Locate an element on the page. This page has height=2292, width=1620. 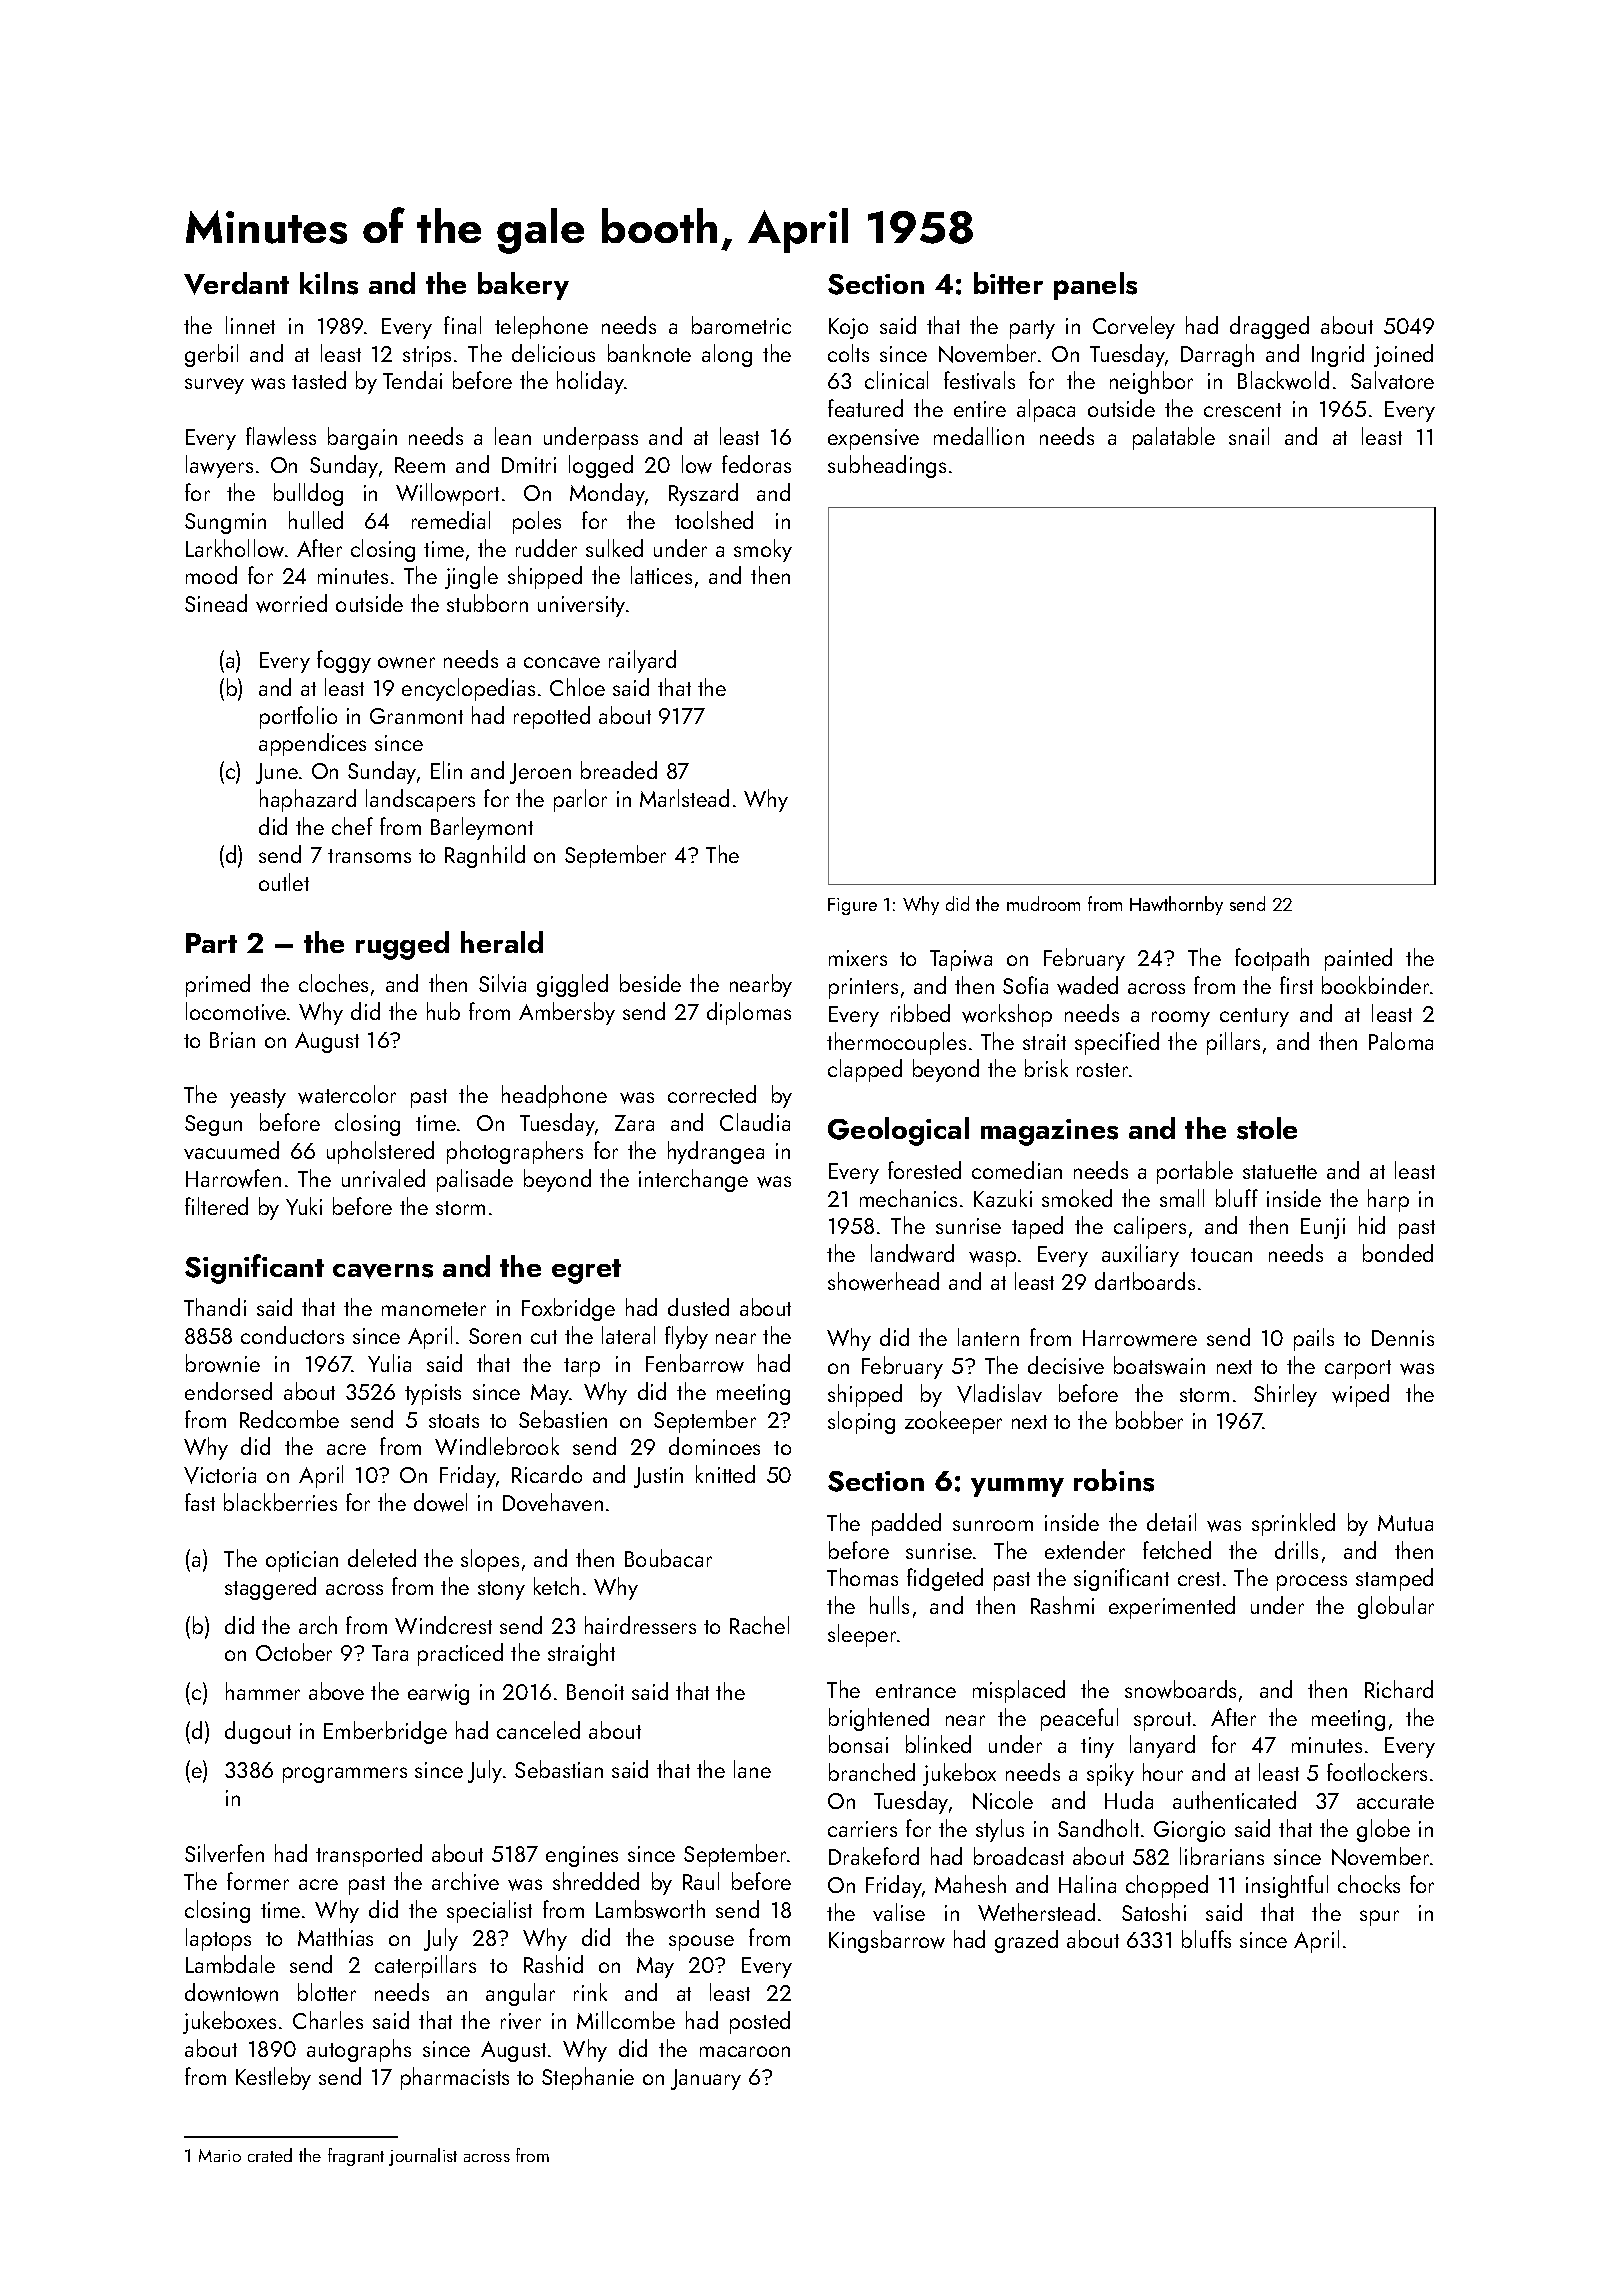
Hawthornby is located at coordinates (1176, 905).
